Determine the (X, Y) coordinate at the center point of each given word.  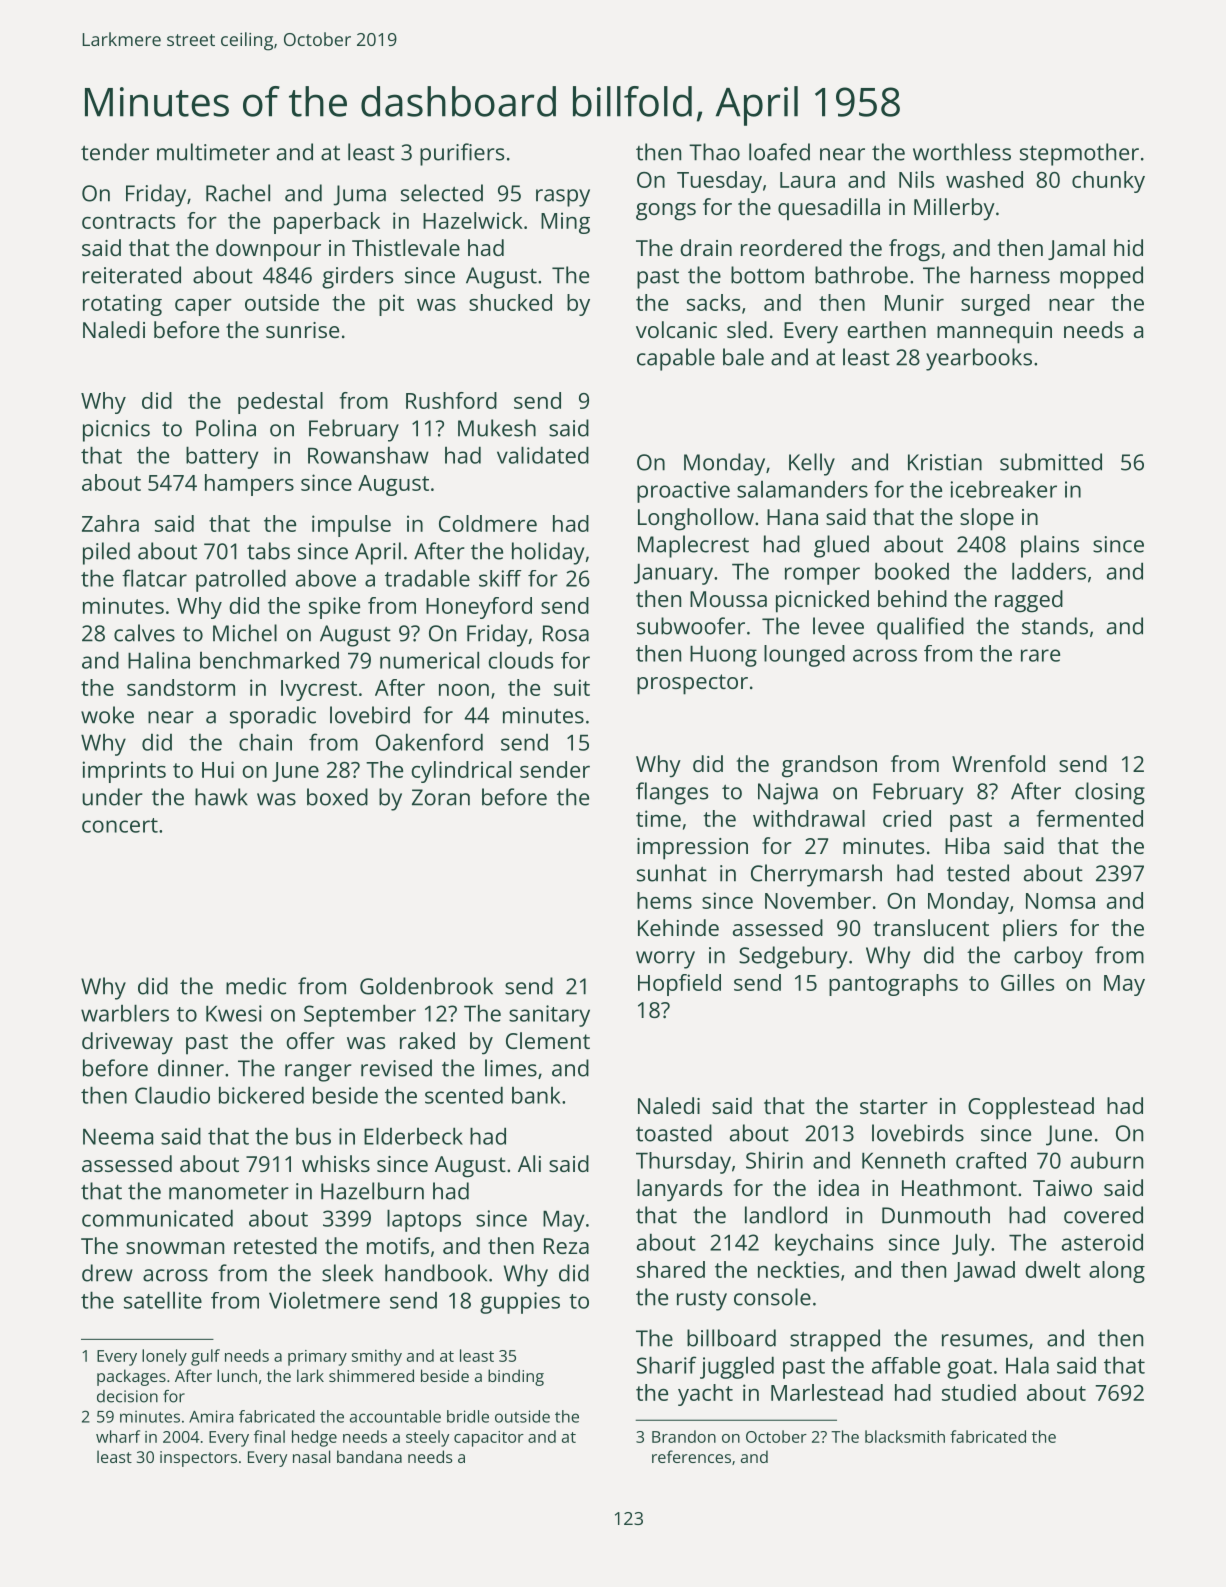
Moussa (728, 599)
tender (115, 152)
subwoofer (691, 626)
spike (334, 608)
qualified (920, 628)
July (971, 1245)
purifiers (462, 154)
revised (396, 1068)
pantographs (893, 985)
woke (107, 715)
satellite (163, 1300)
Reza (566, 1246)
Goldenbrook (426, 986)
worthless (962, 152)
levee (838, 626)
